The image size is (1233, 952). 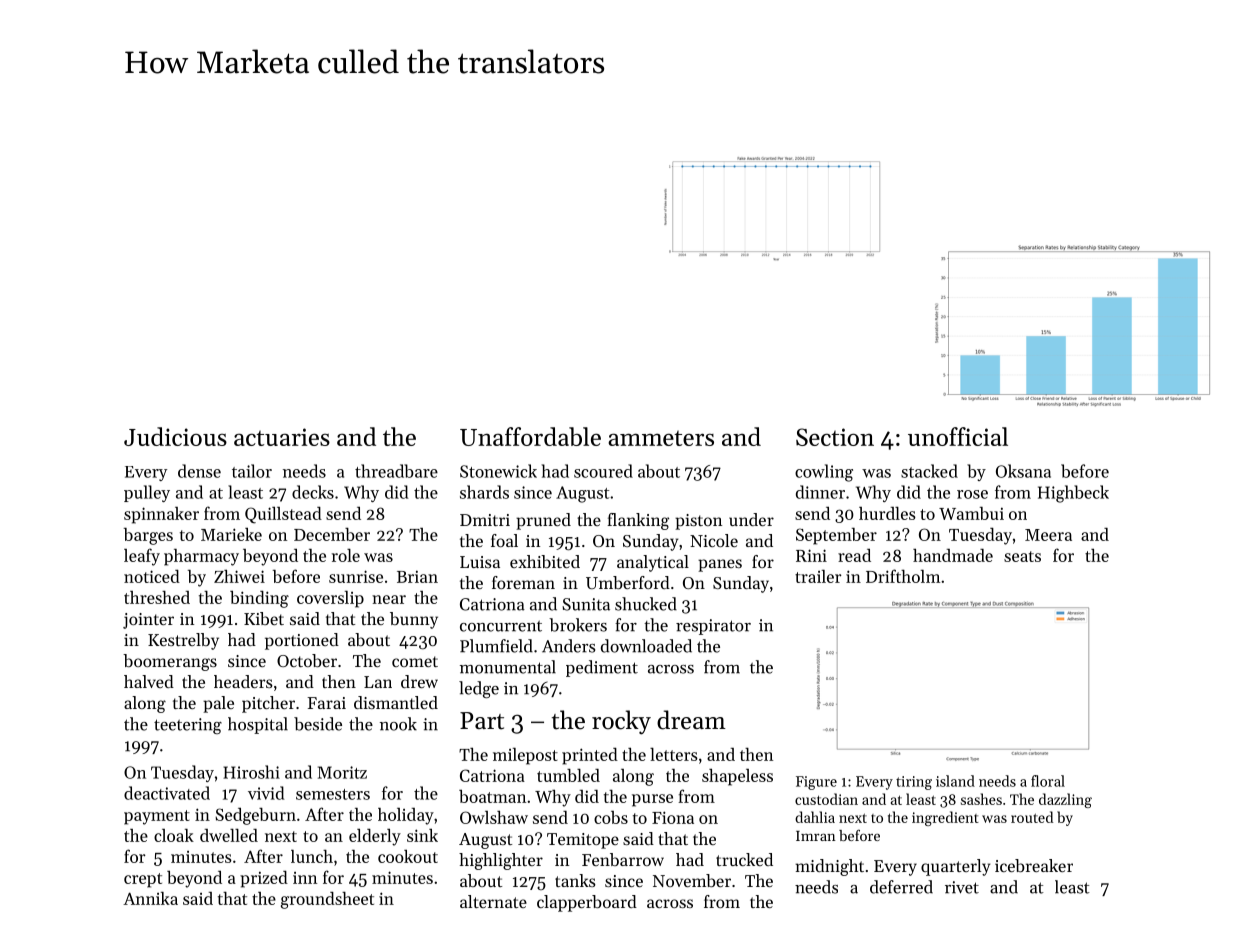 I want to click on dream, so click(x=691, y=720).
